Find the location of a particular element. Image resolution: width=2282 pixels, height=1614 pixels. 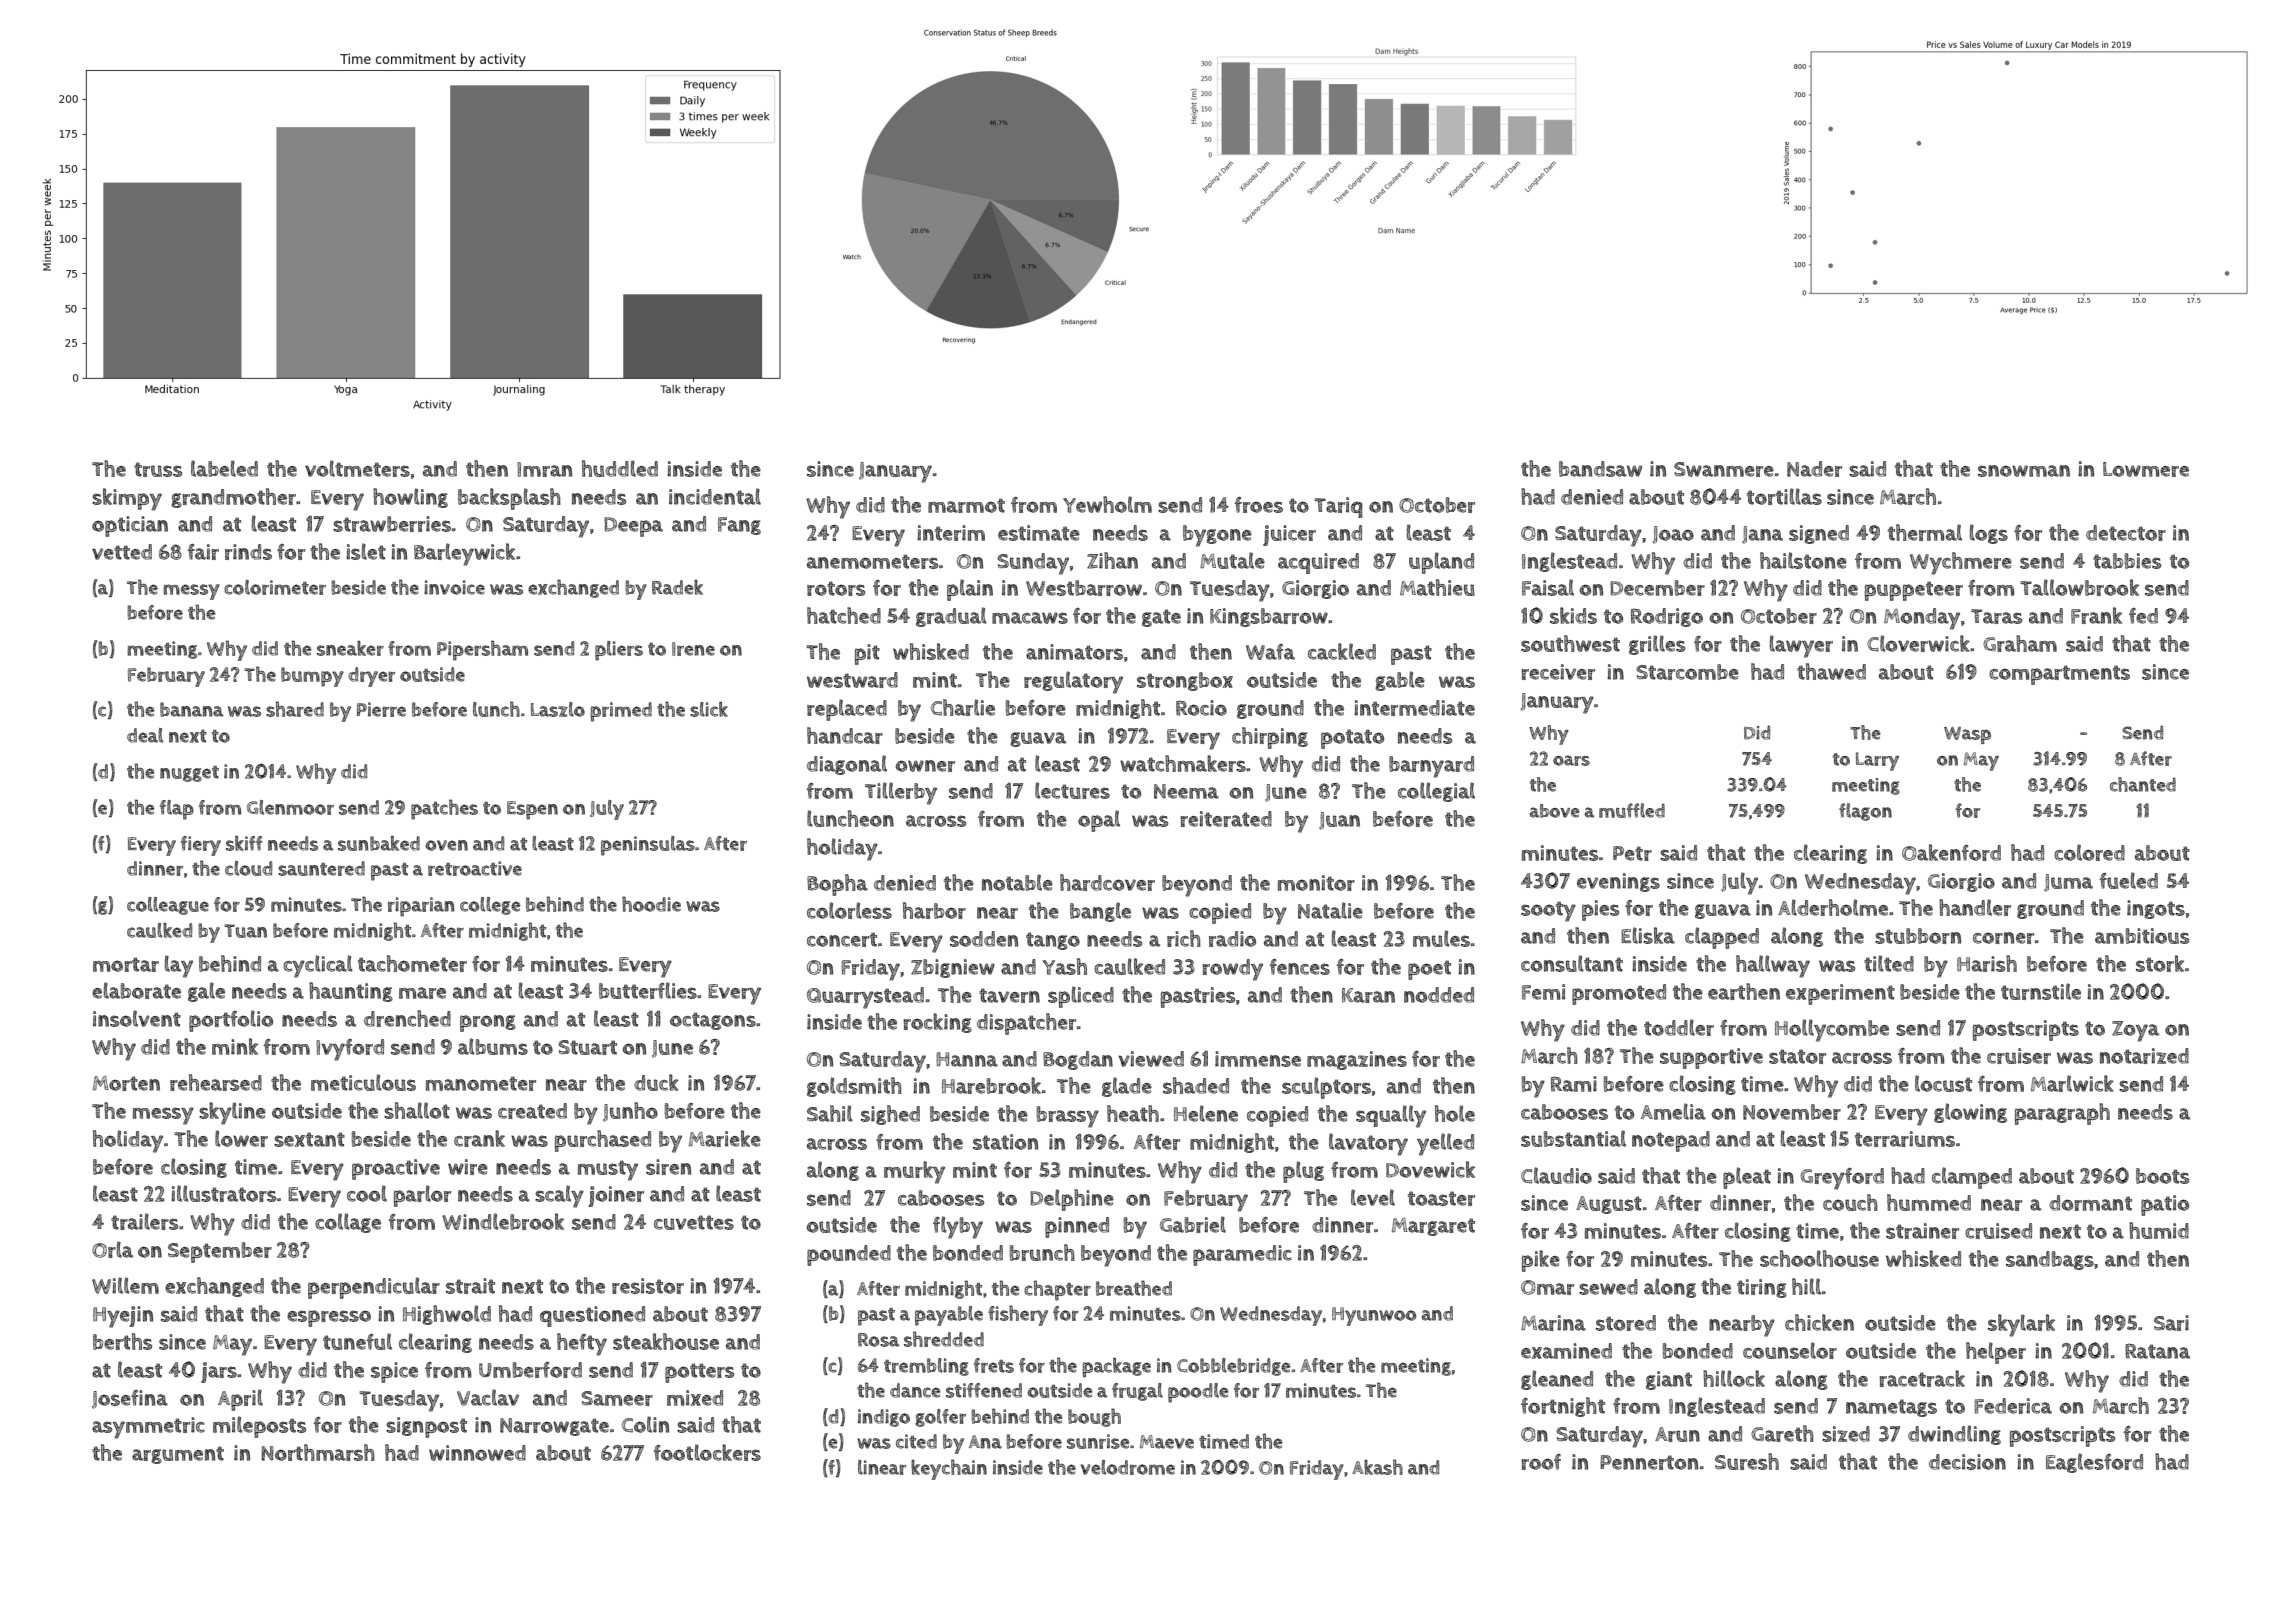

shallot is located at coordinates (417, 1110).
